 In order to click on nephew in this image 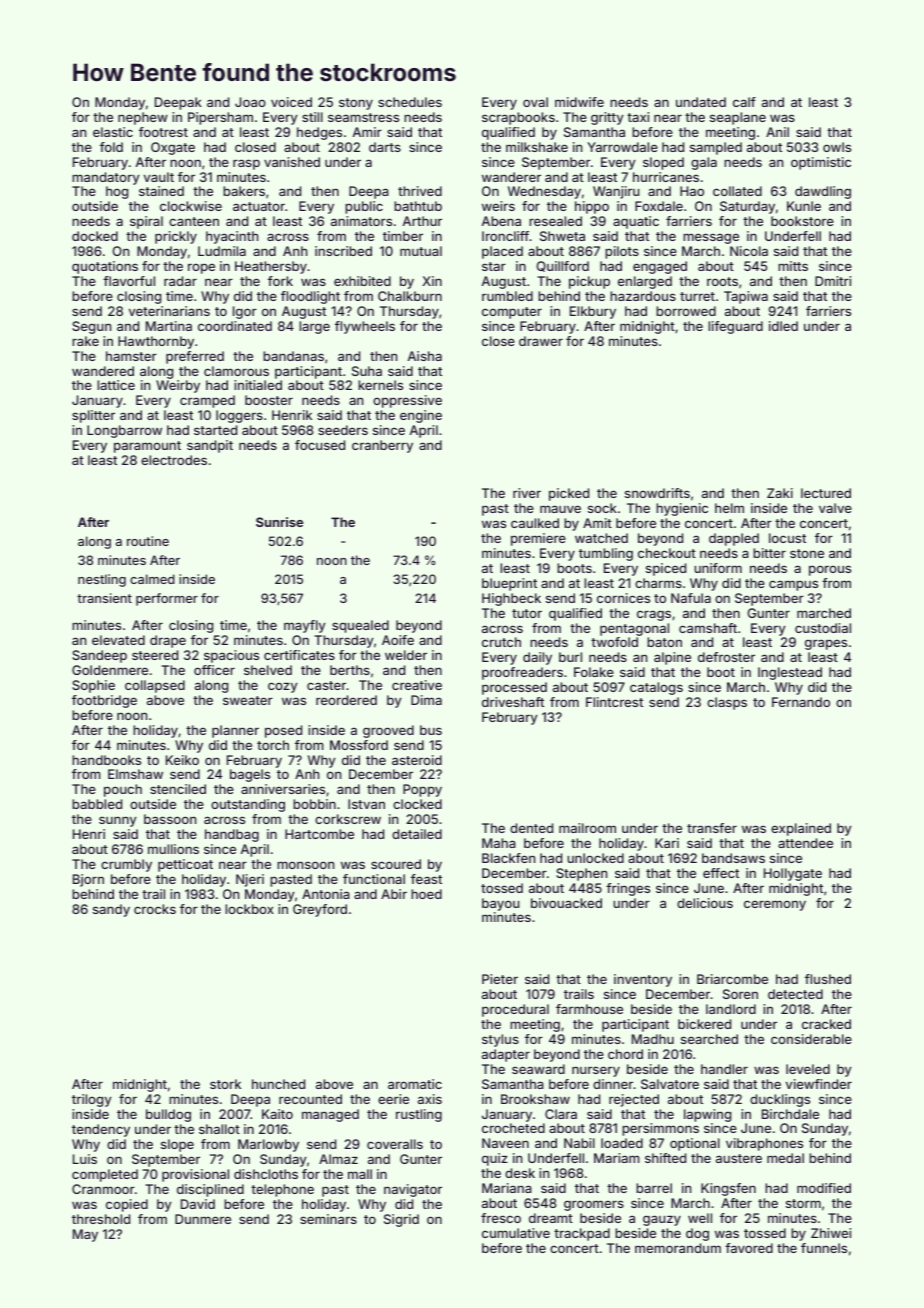, I will do `click(143, 118)`.
